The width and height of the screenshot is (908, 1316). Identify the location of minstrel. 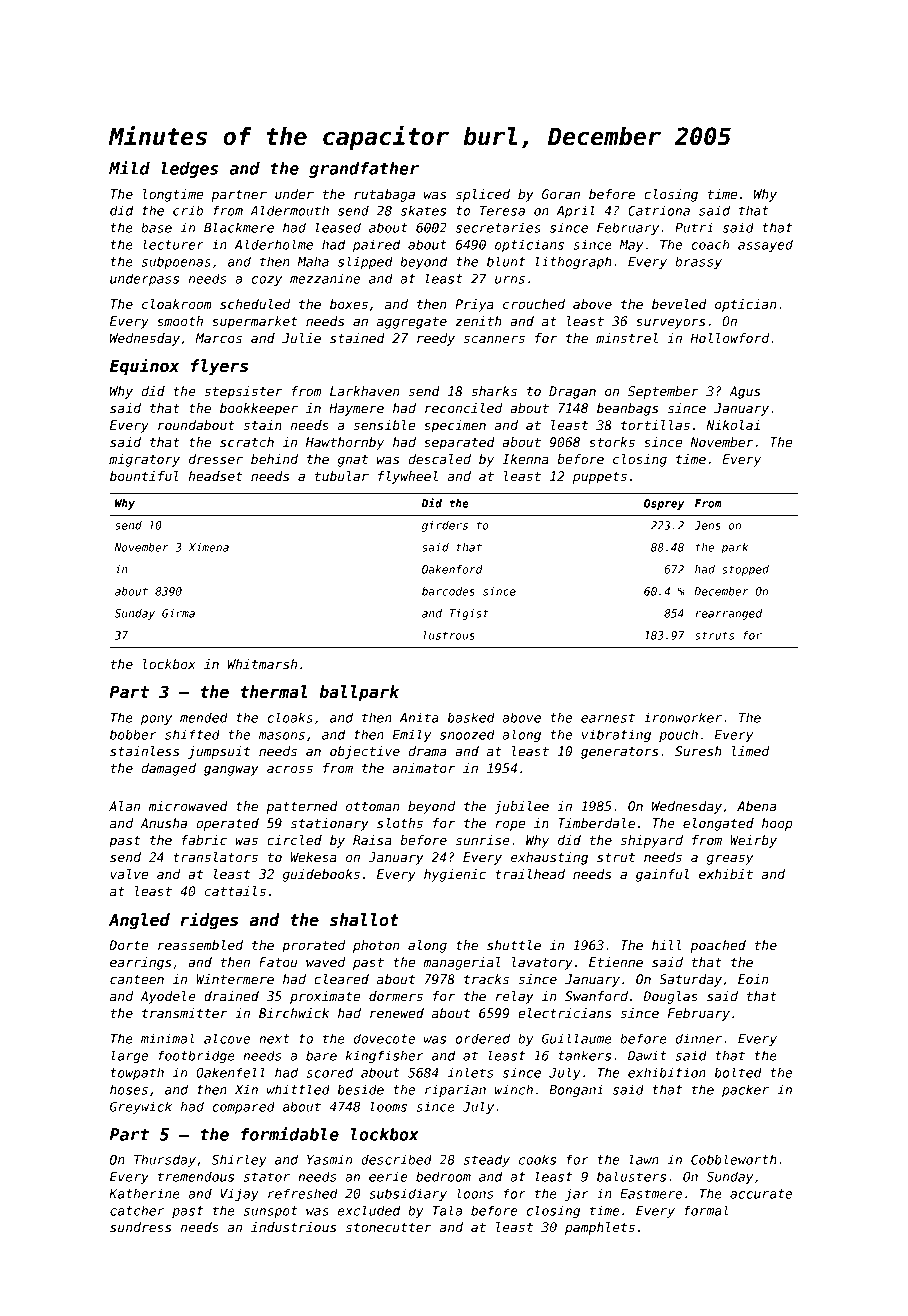
(627, 338).
